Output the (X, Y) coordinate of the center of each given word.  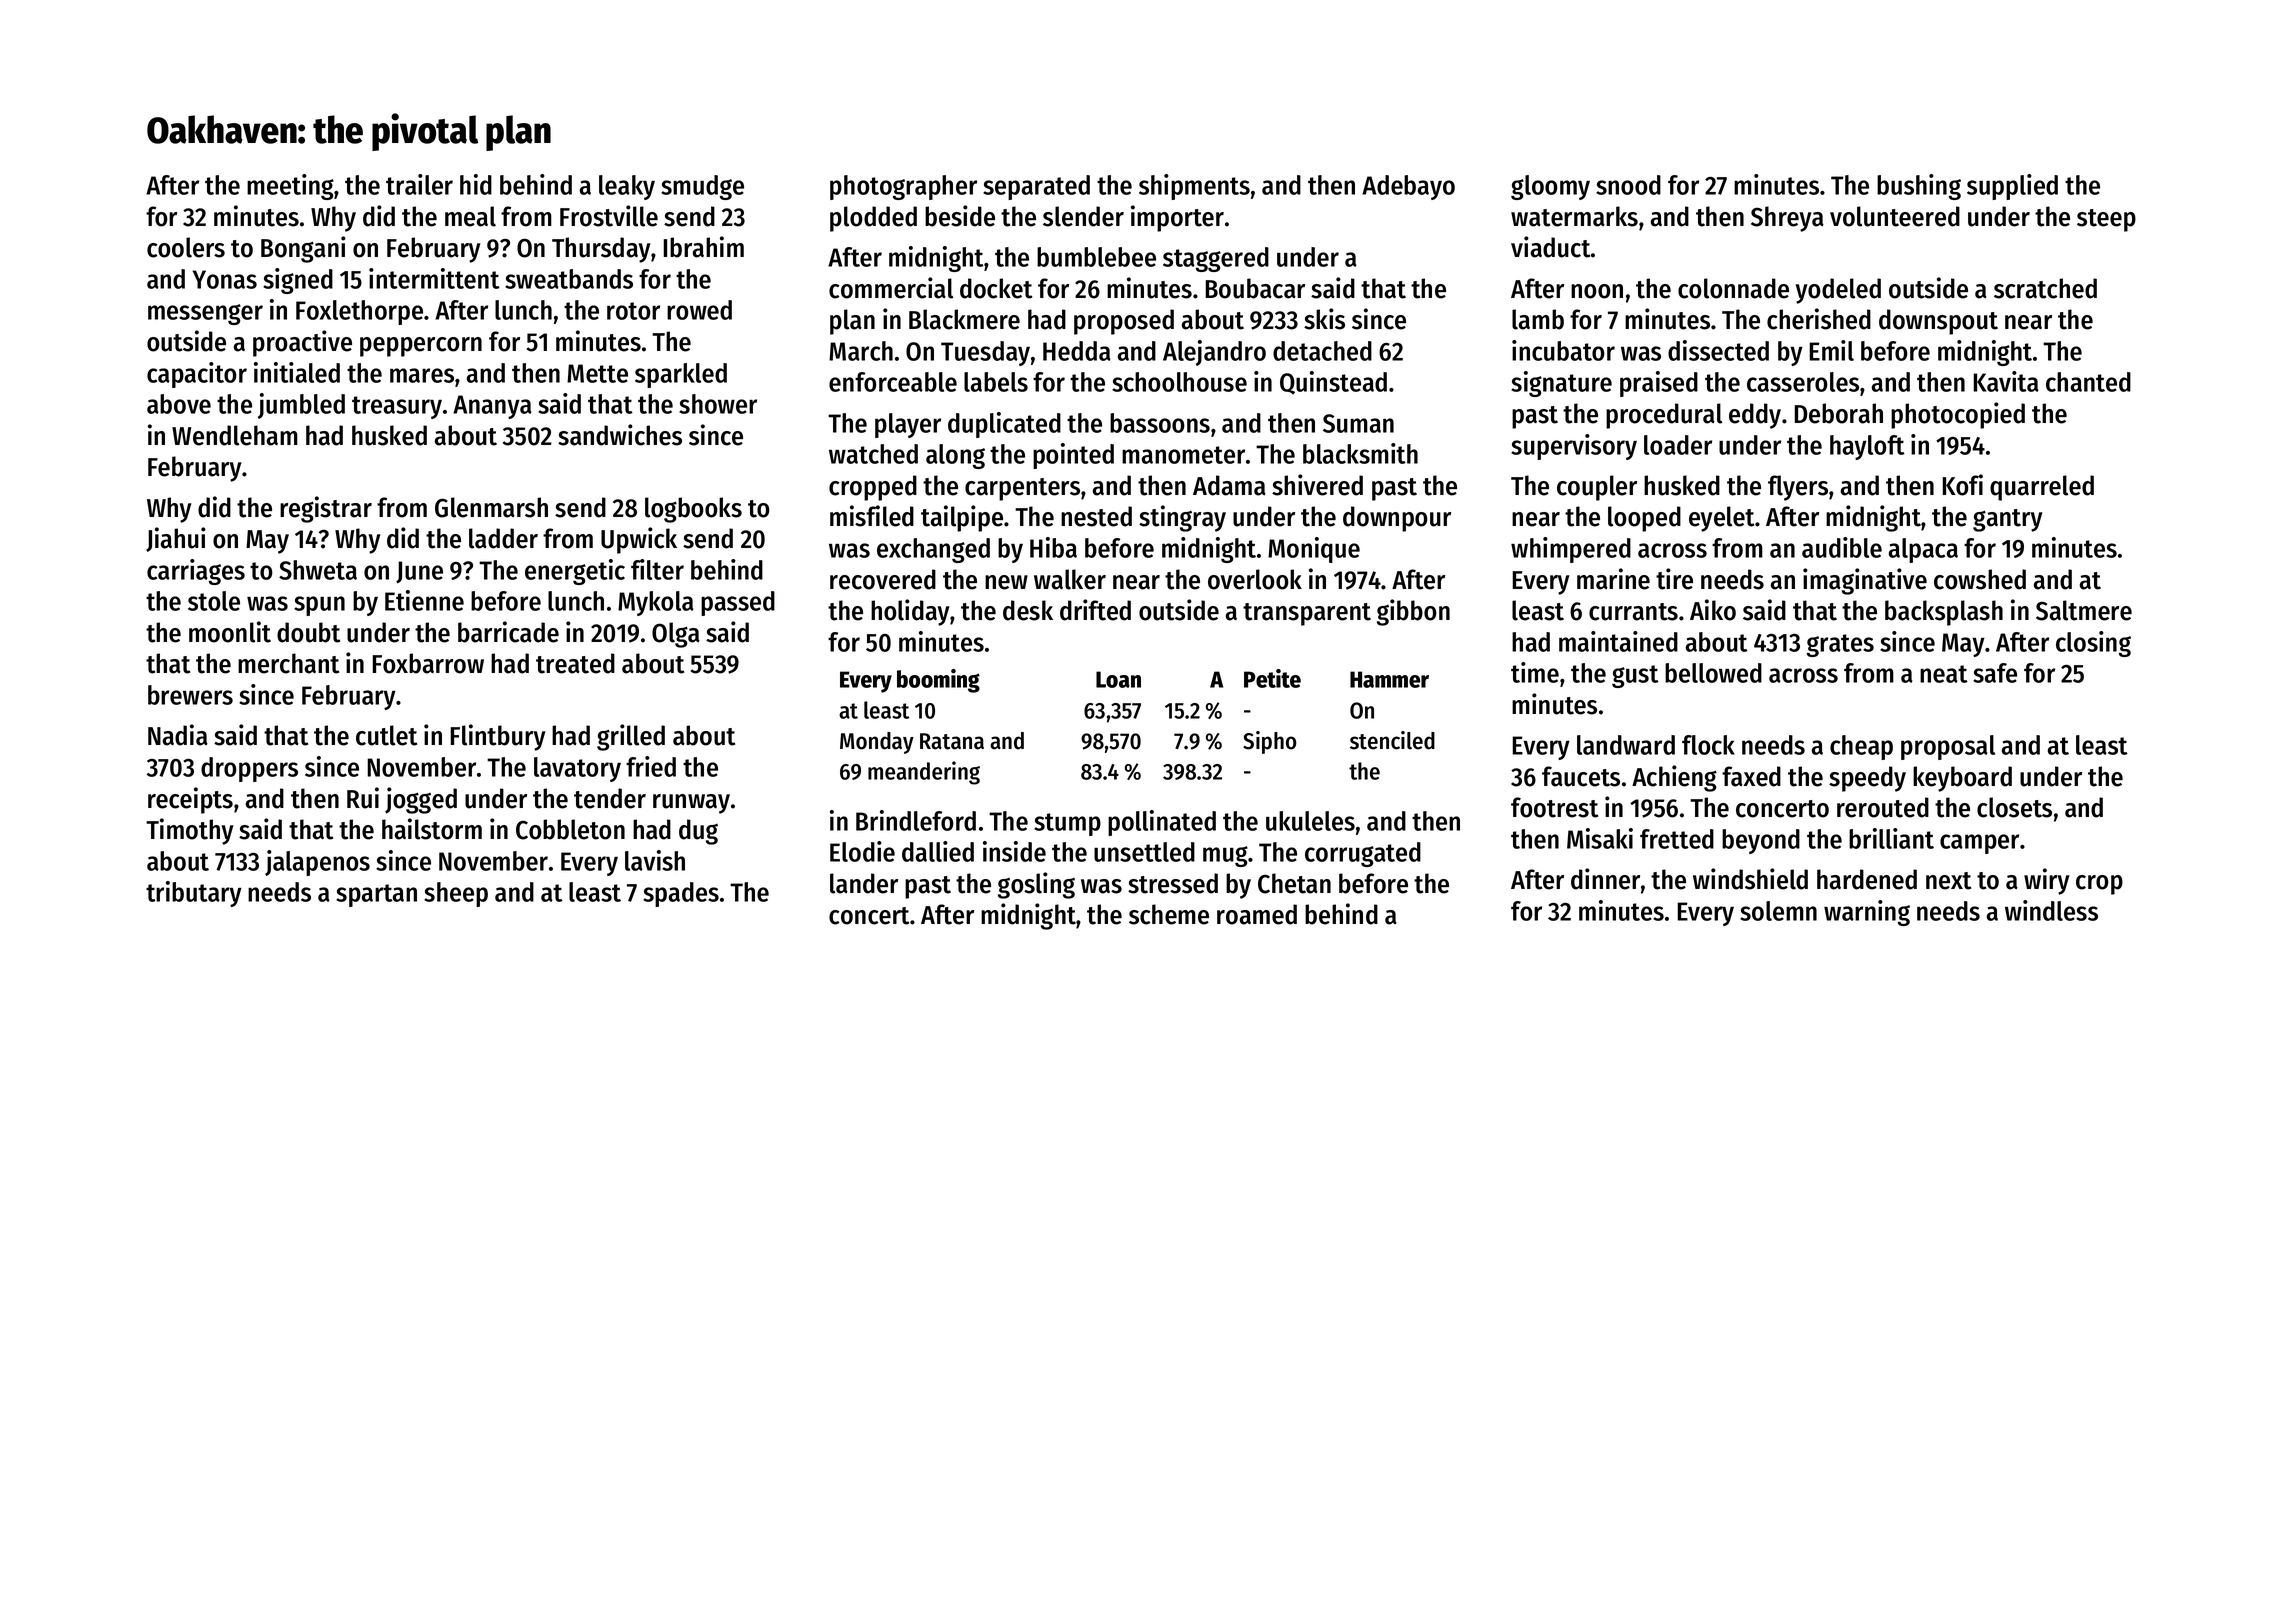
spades (681, 894)
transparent (1307, 614)
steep (2106, 220)
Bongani (303, 249)
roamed (1257, 914)
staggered (1216, 259)
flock (1708, 745)
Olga (676, 635)
